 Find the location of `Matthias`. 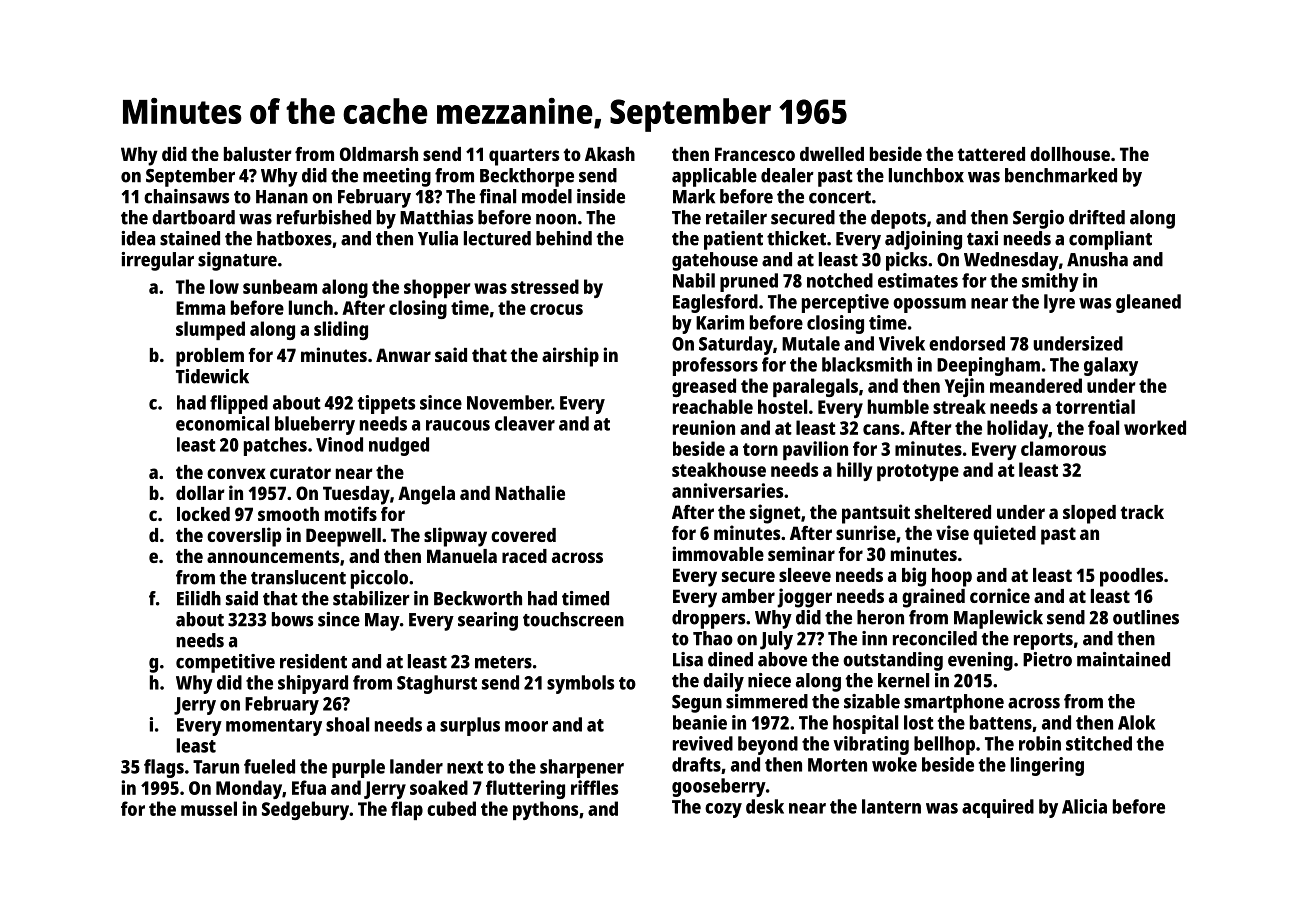

Matthias is located at coordinates (436, 217).
